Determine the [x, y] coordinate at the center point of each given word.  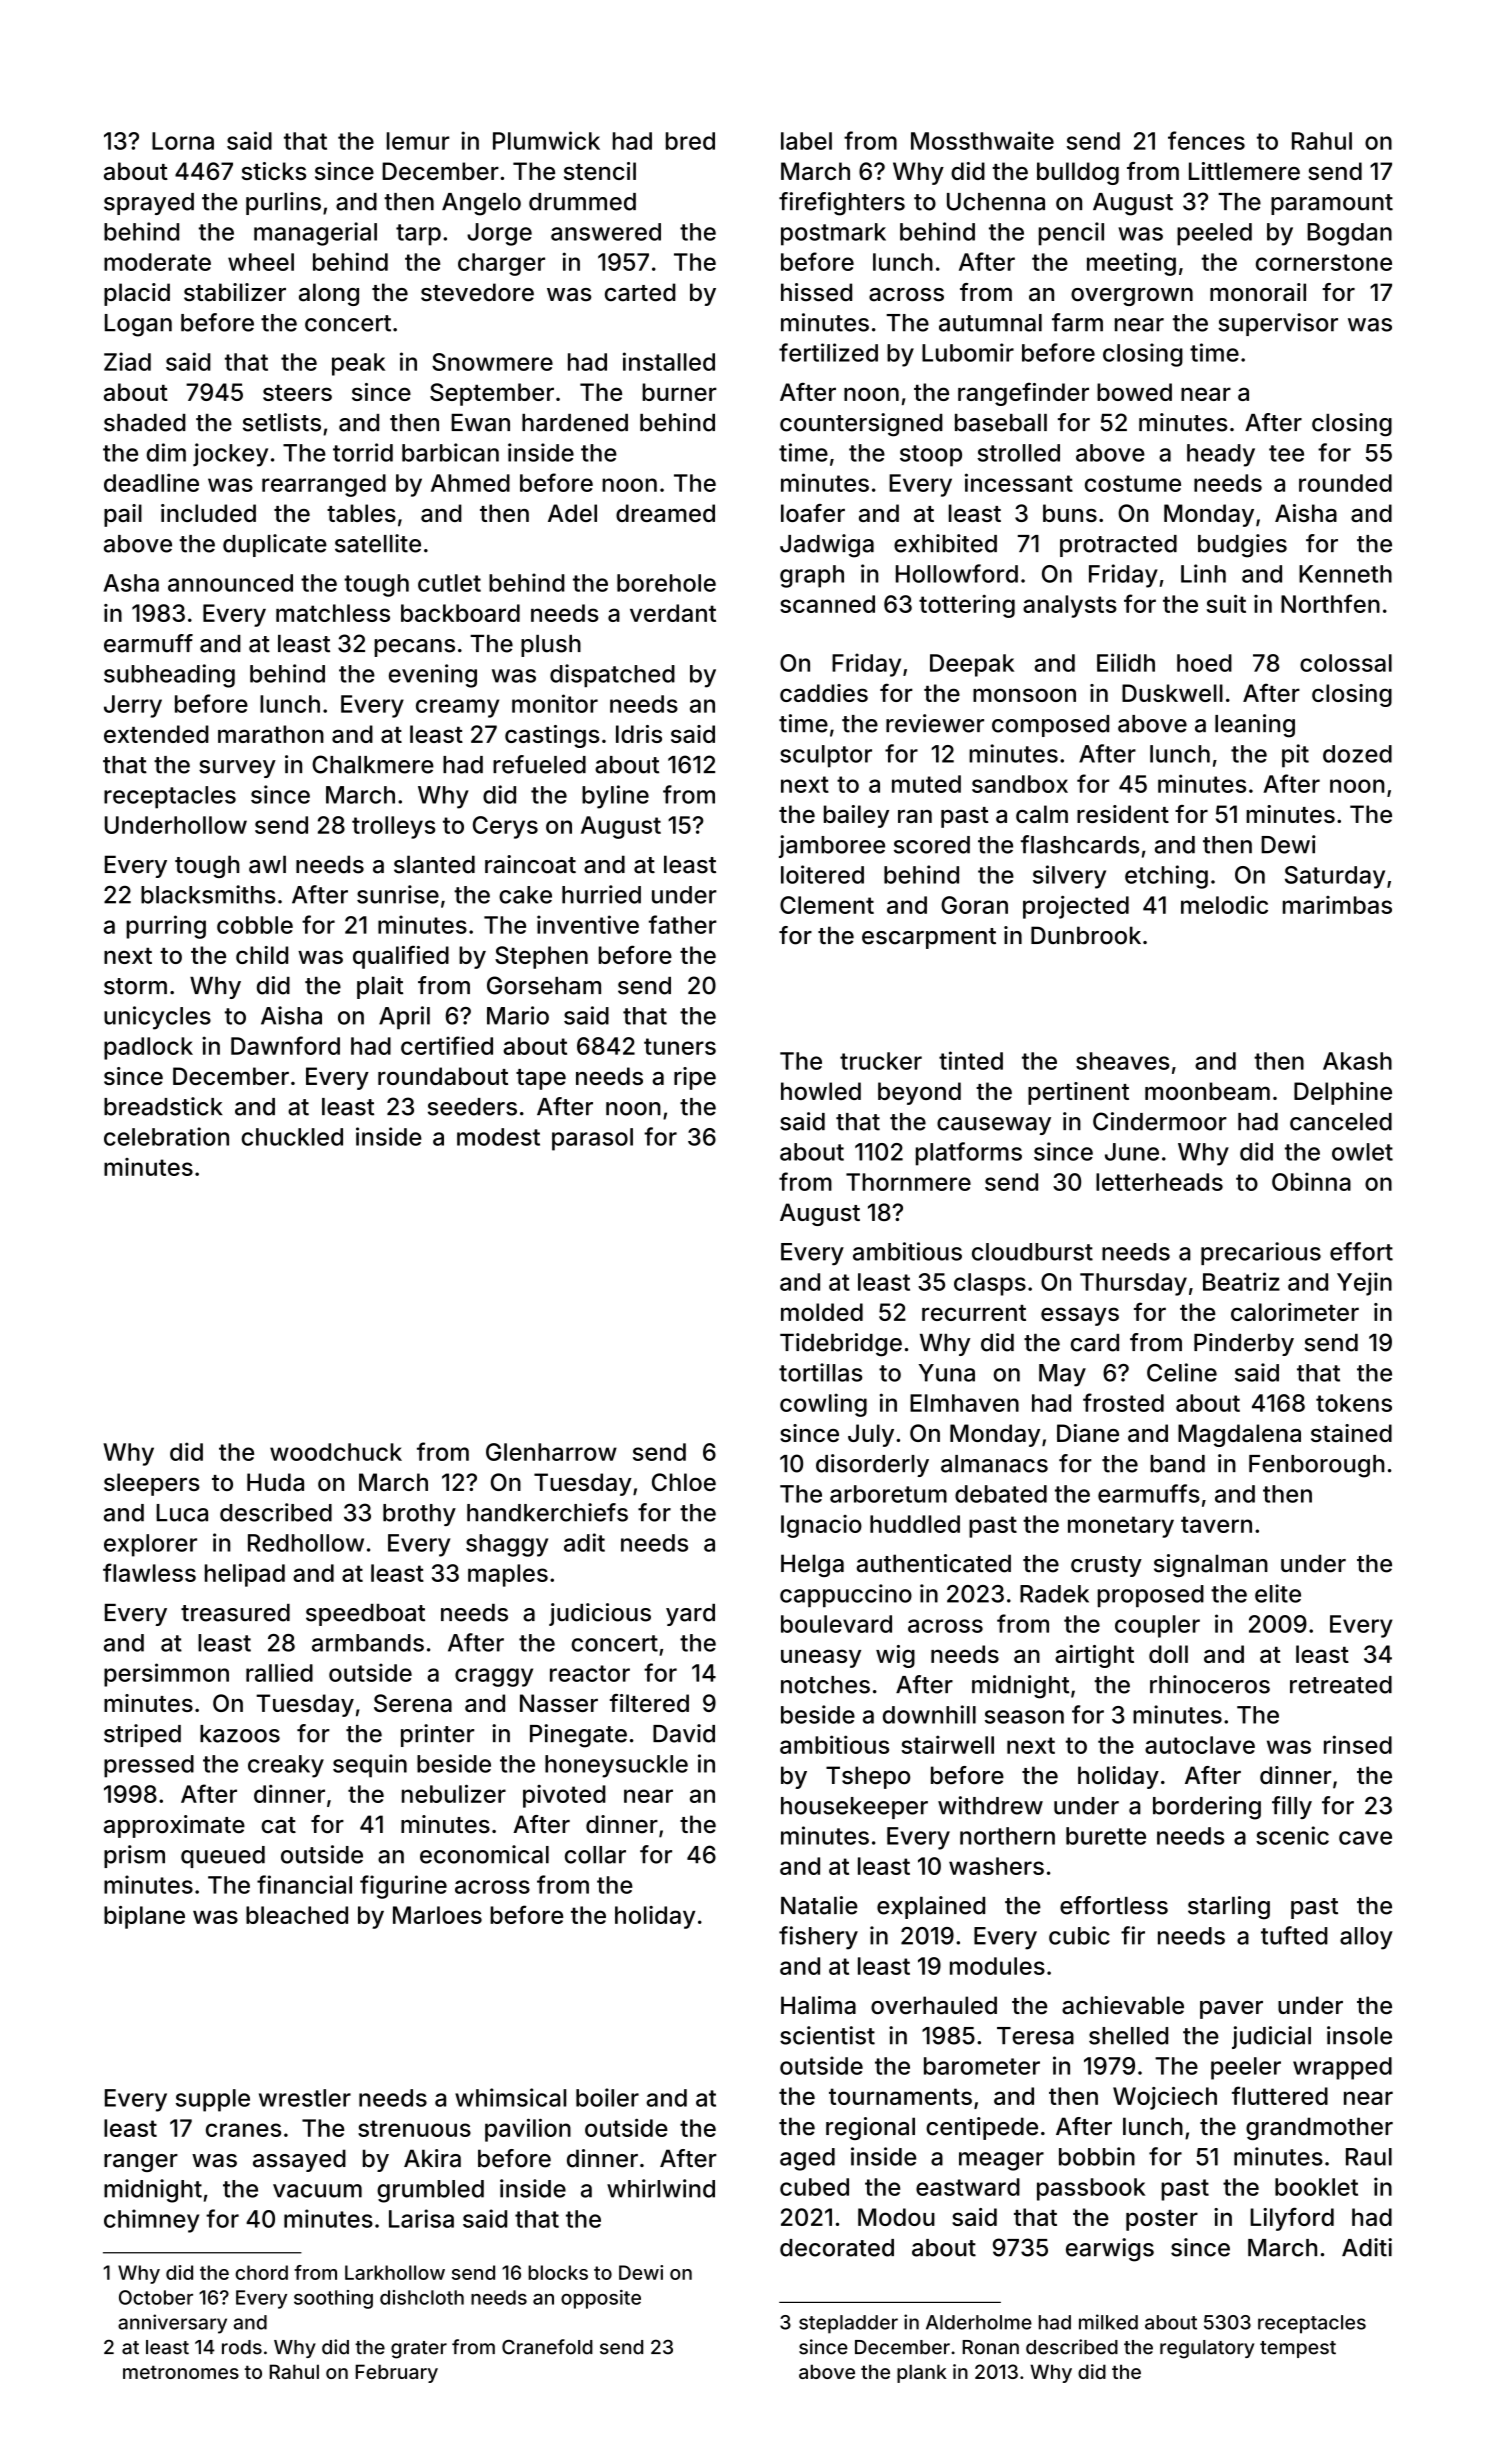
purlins [283, 203]
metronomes [181, 2372]
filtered [649, 1703]
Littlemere [1244, 171]
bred [690, 141]
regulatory [1207, 2349]
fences [1206, 140]
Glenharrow [551, 1452]
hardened [575, 423]
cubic [1079, 1935]
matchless [333, 613]
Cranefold [547, 2347]
